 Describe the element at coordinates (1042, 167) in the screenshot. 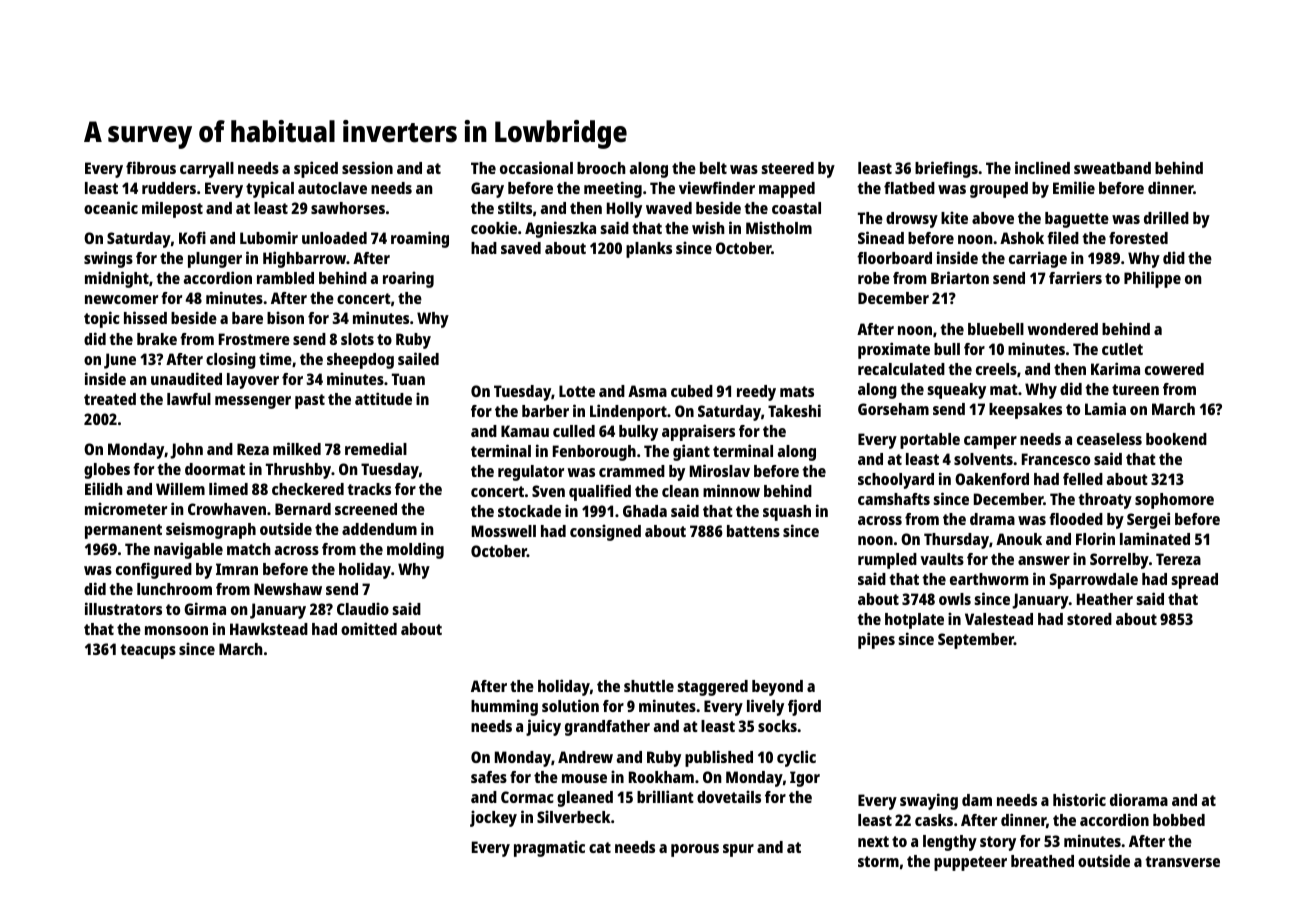

I see `inclined` at that location.
